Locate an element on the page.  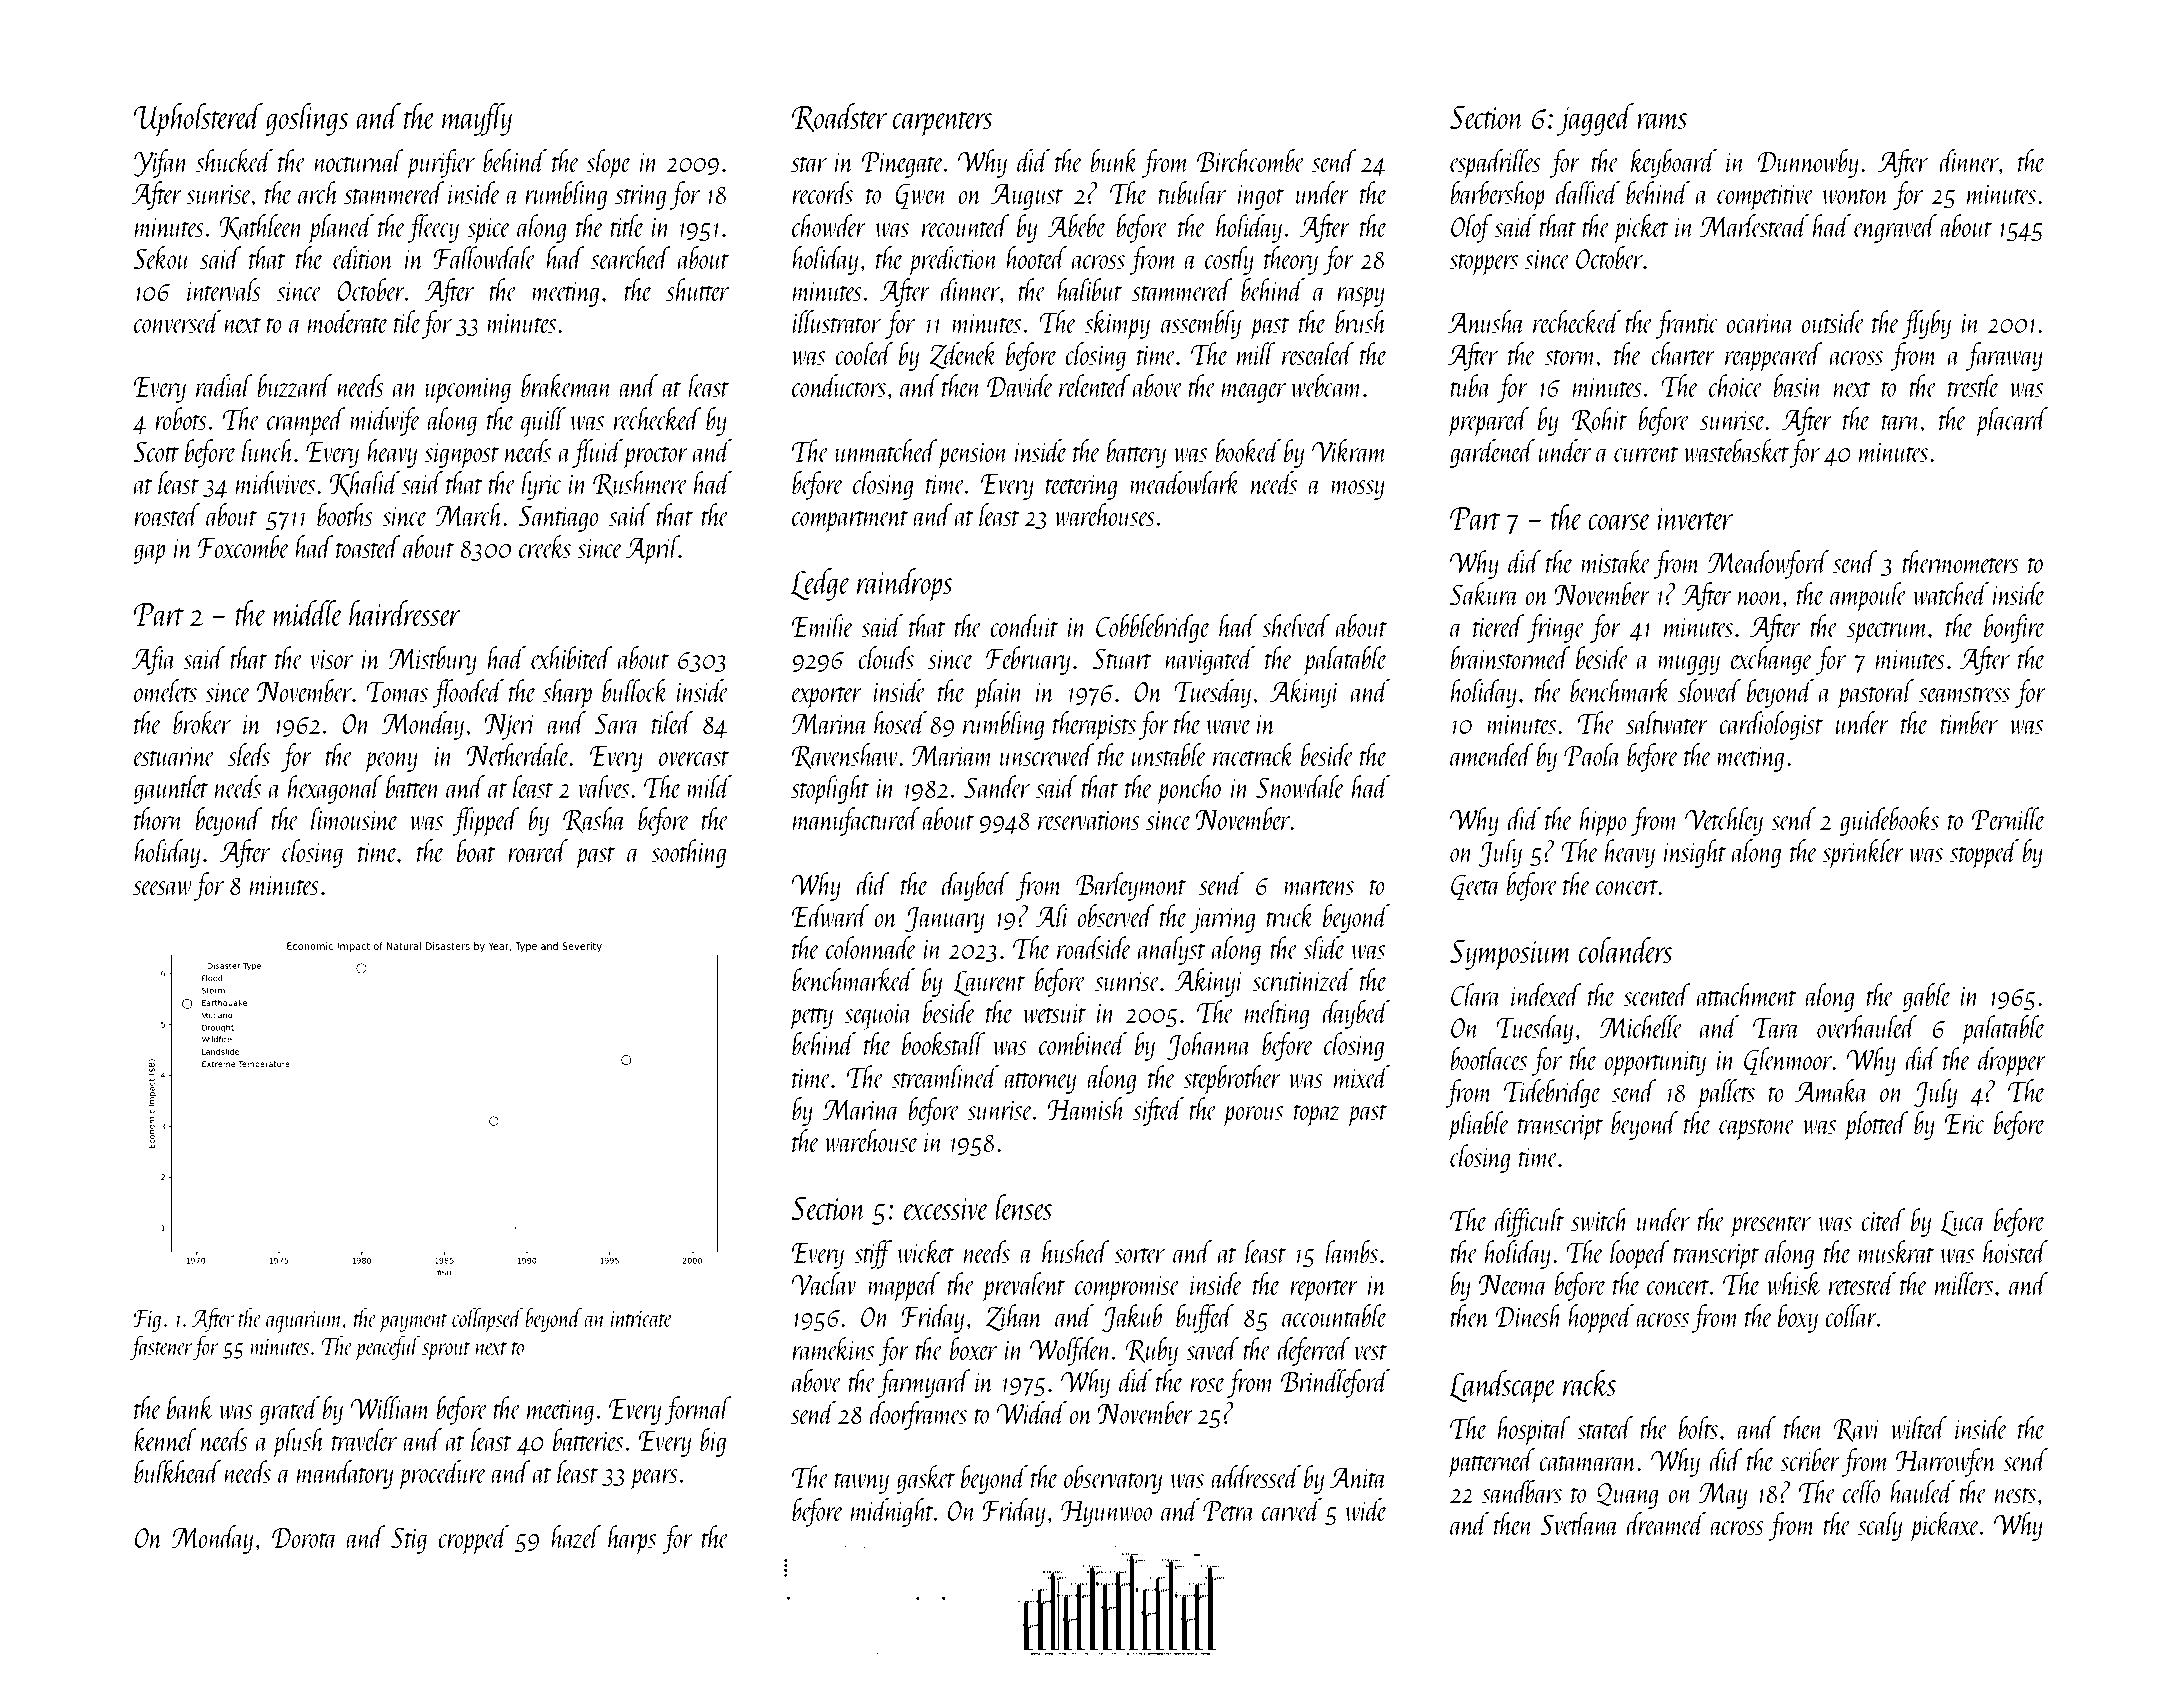
rams is located at coordinates (1662, 121).
